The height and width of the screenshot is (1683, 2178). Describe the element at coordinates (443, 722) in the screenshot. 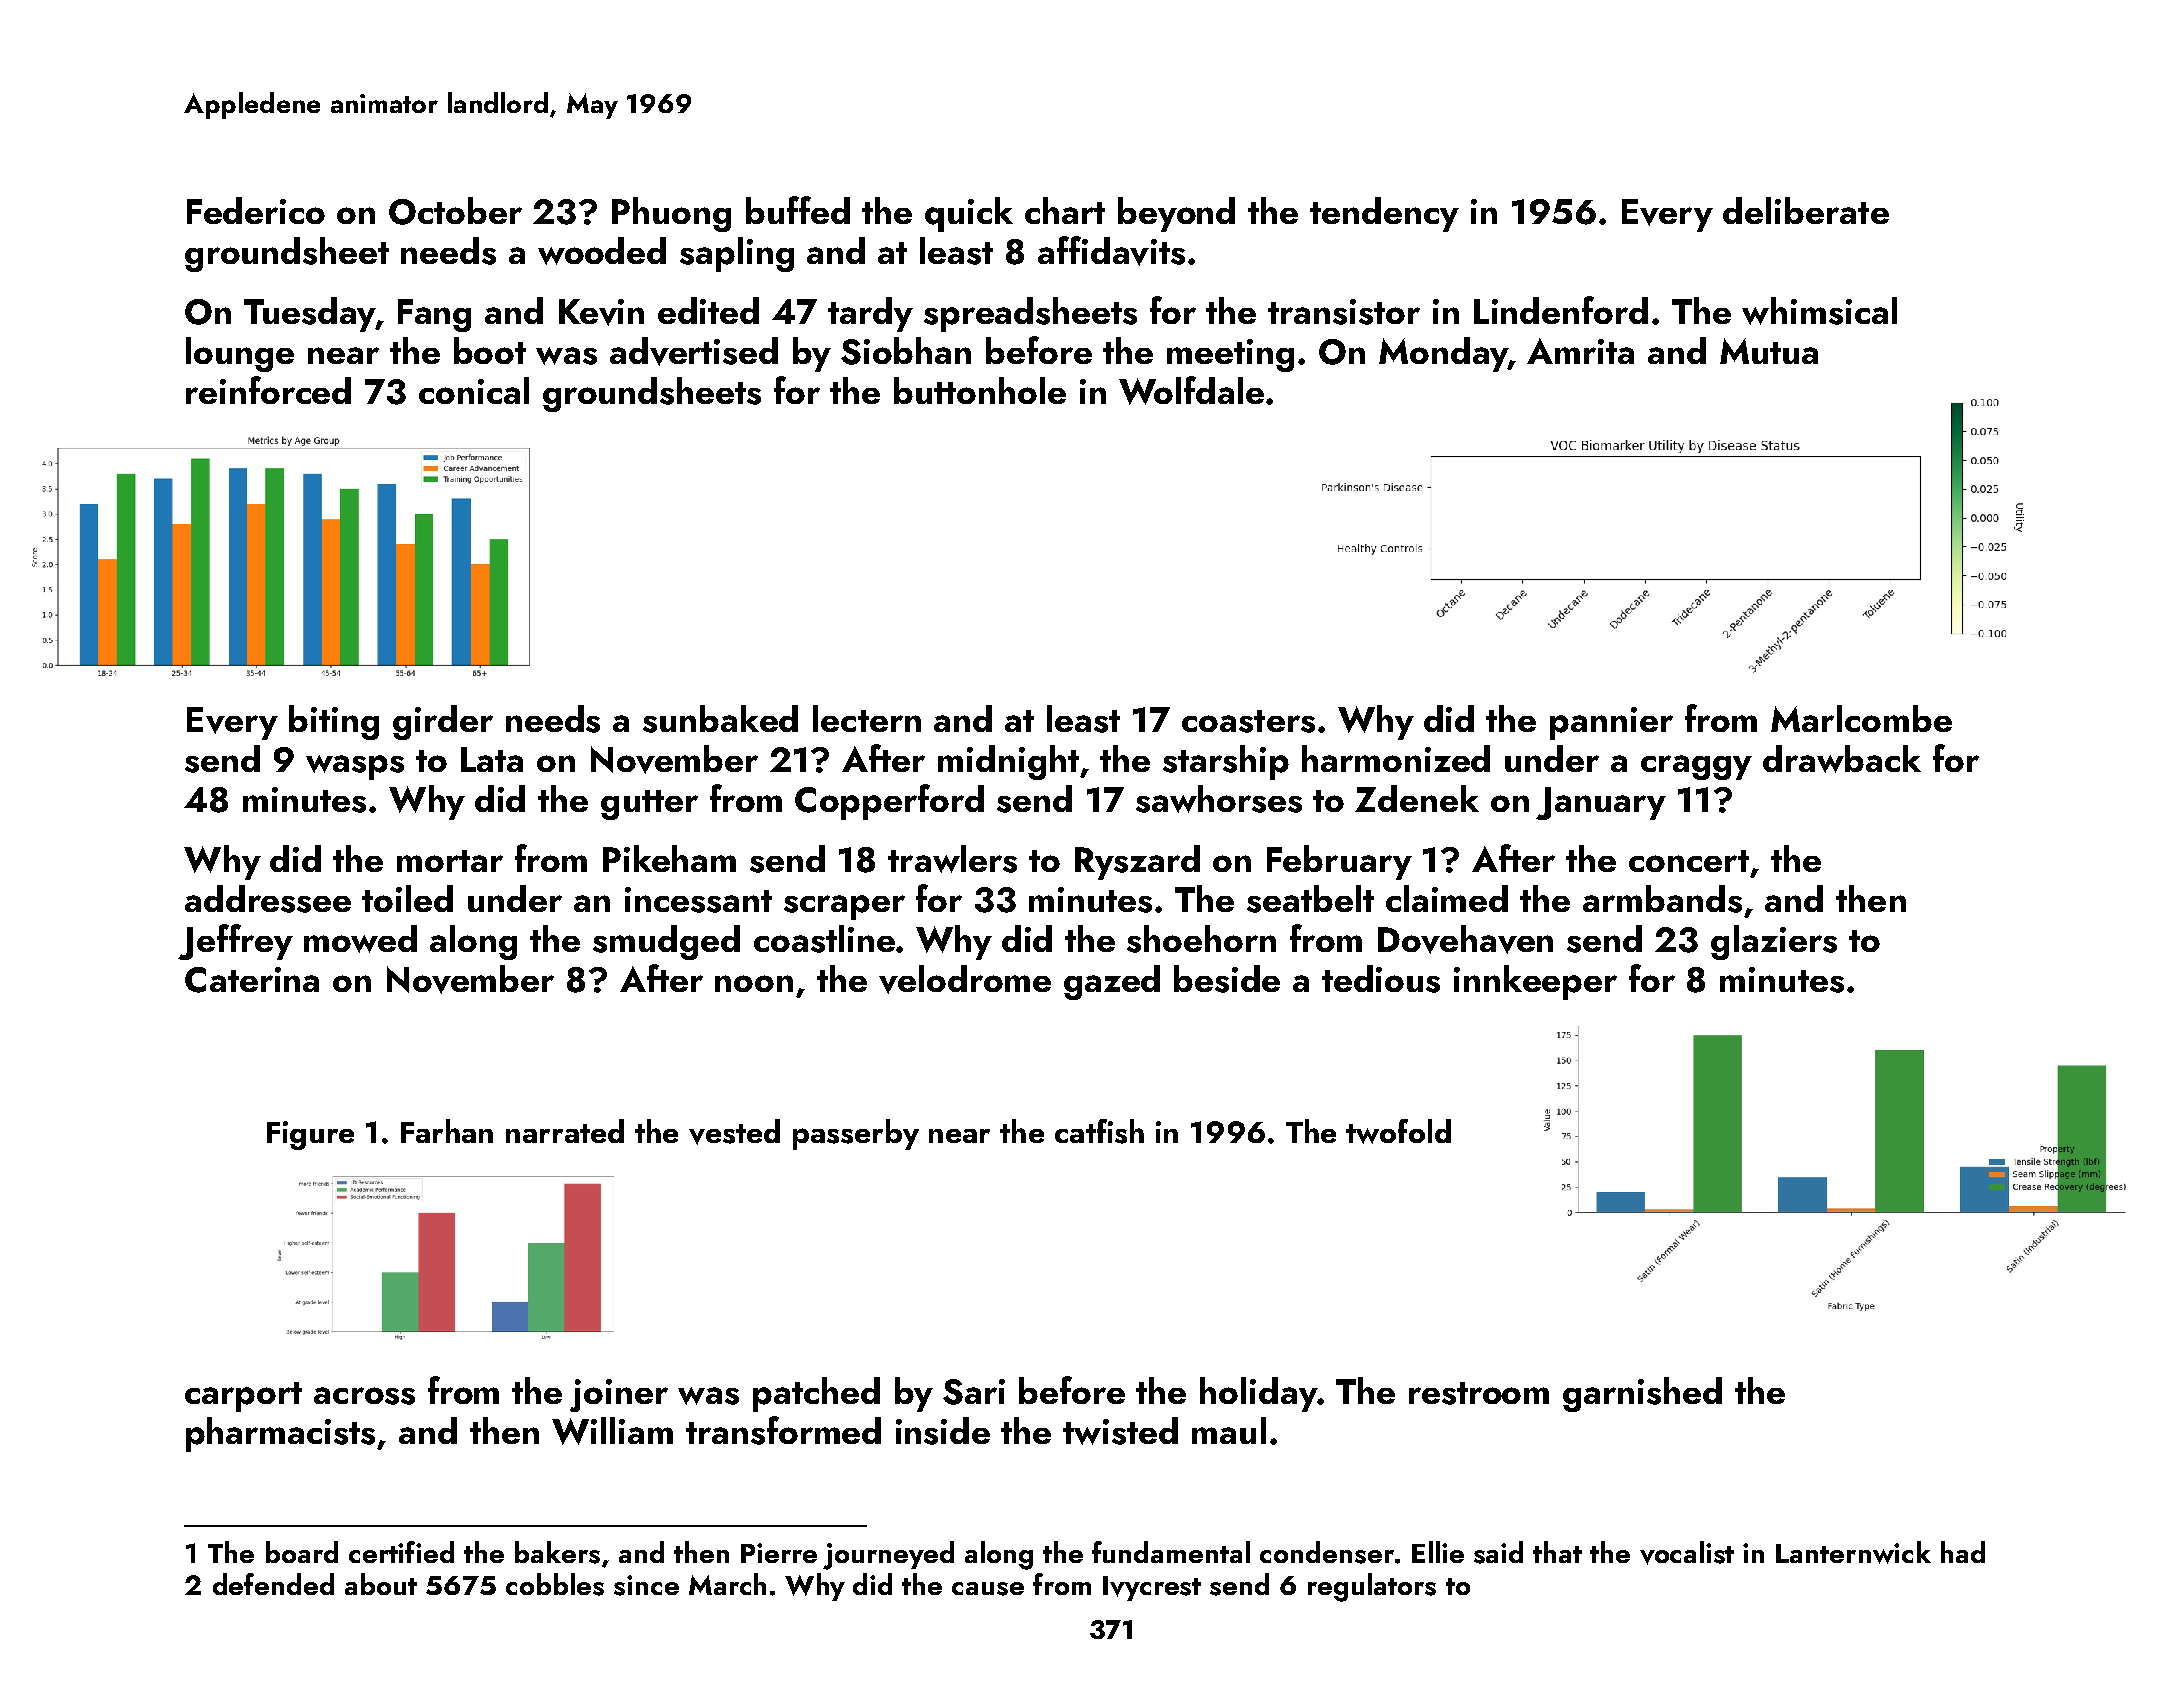

I see `girder` at that location.
